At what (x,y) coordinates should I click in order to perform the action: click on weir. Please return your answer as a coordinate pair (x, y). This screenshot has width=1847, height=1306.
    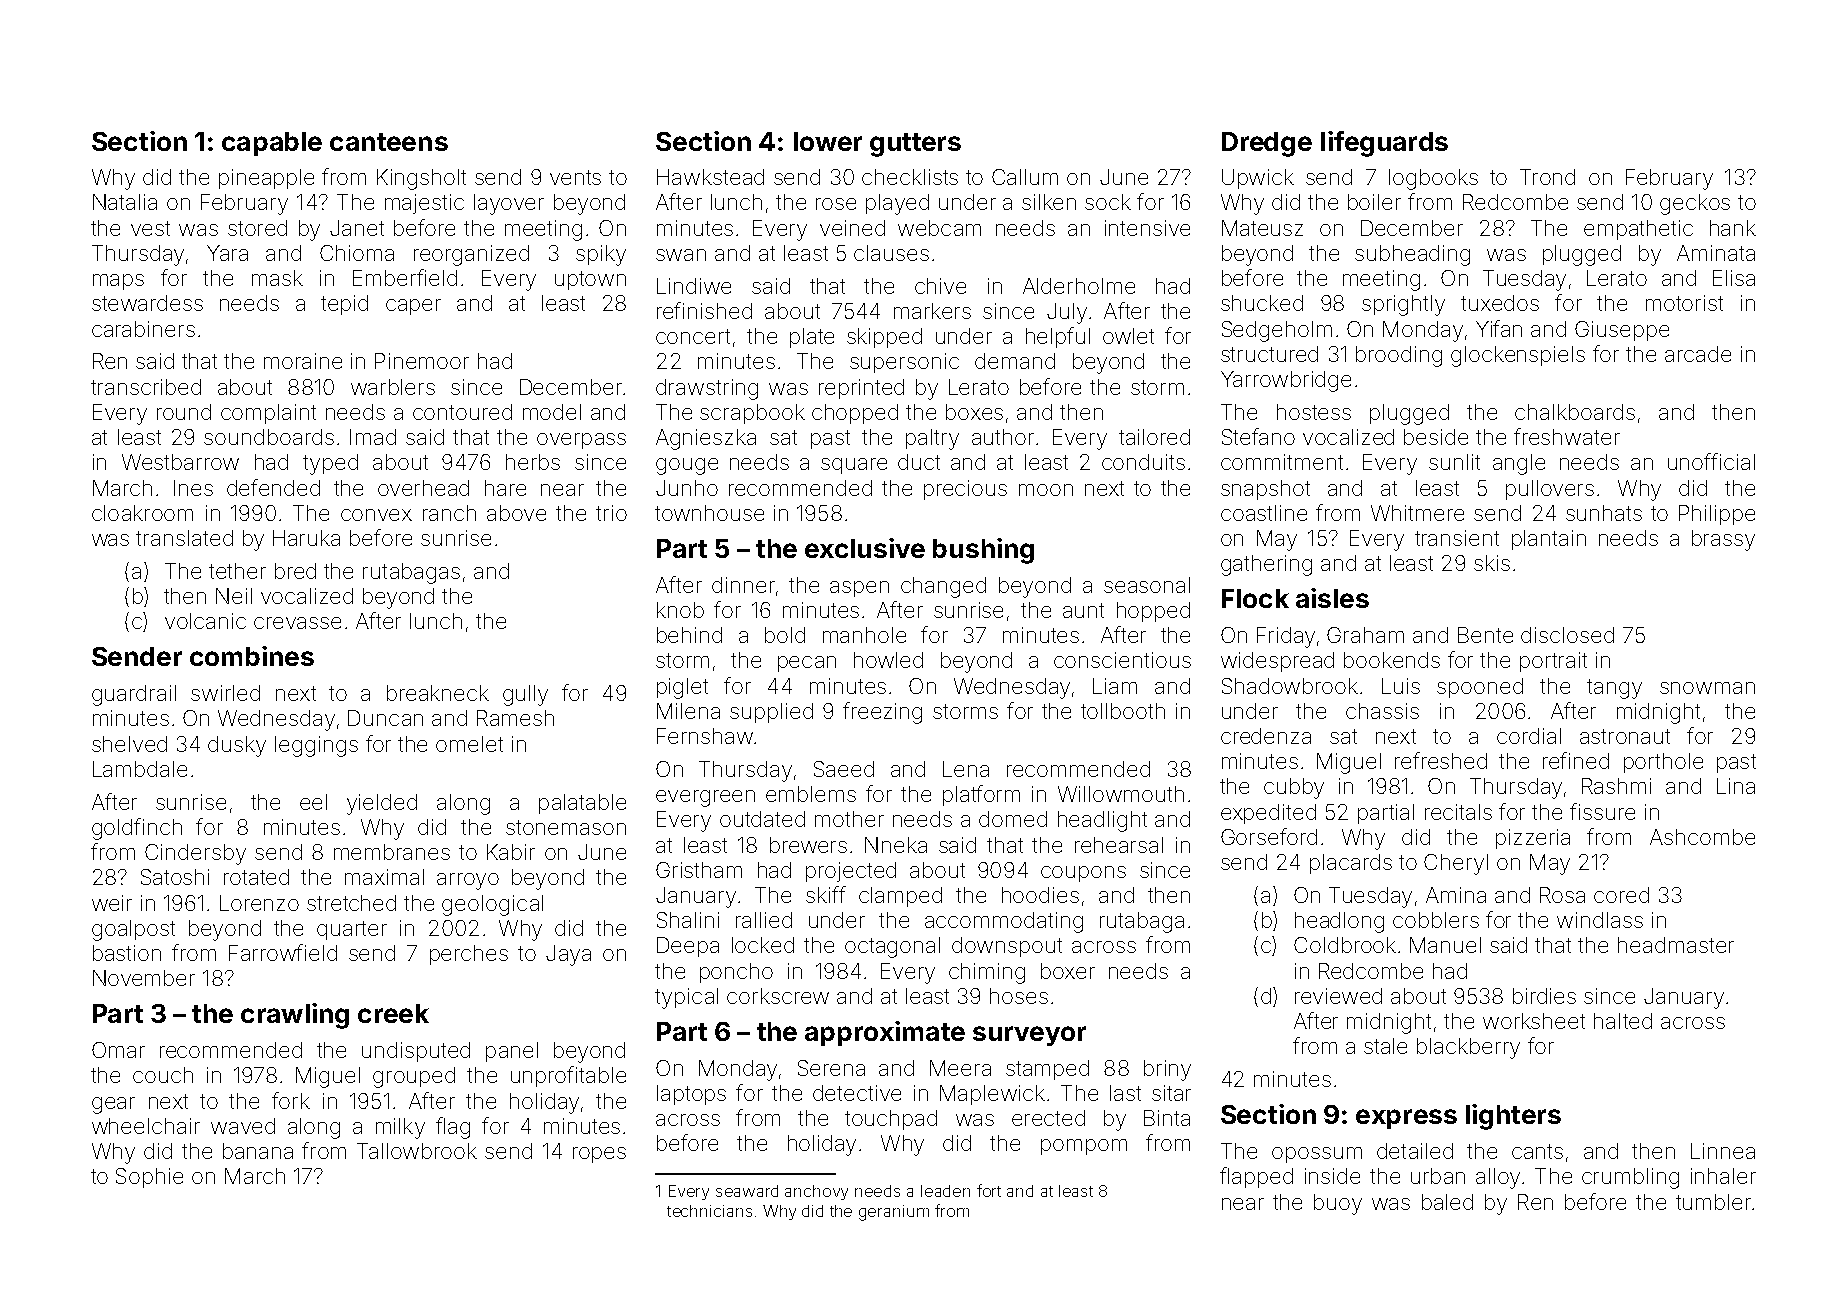
    Looking at the image, I should click on (112, 903).
